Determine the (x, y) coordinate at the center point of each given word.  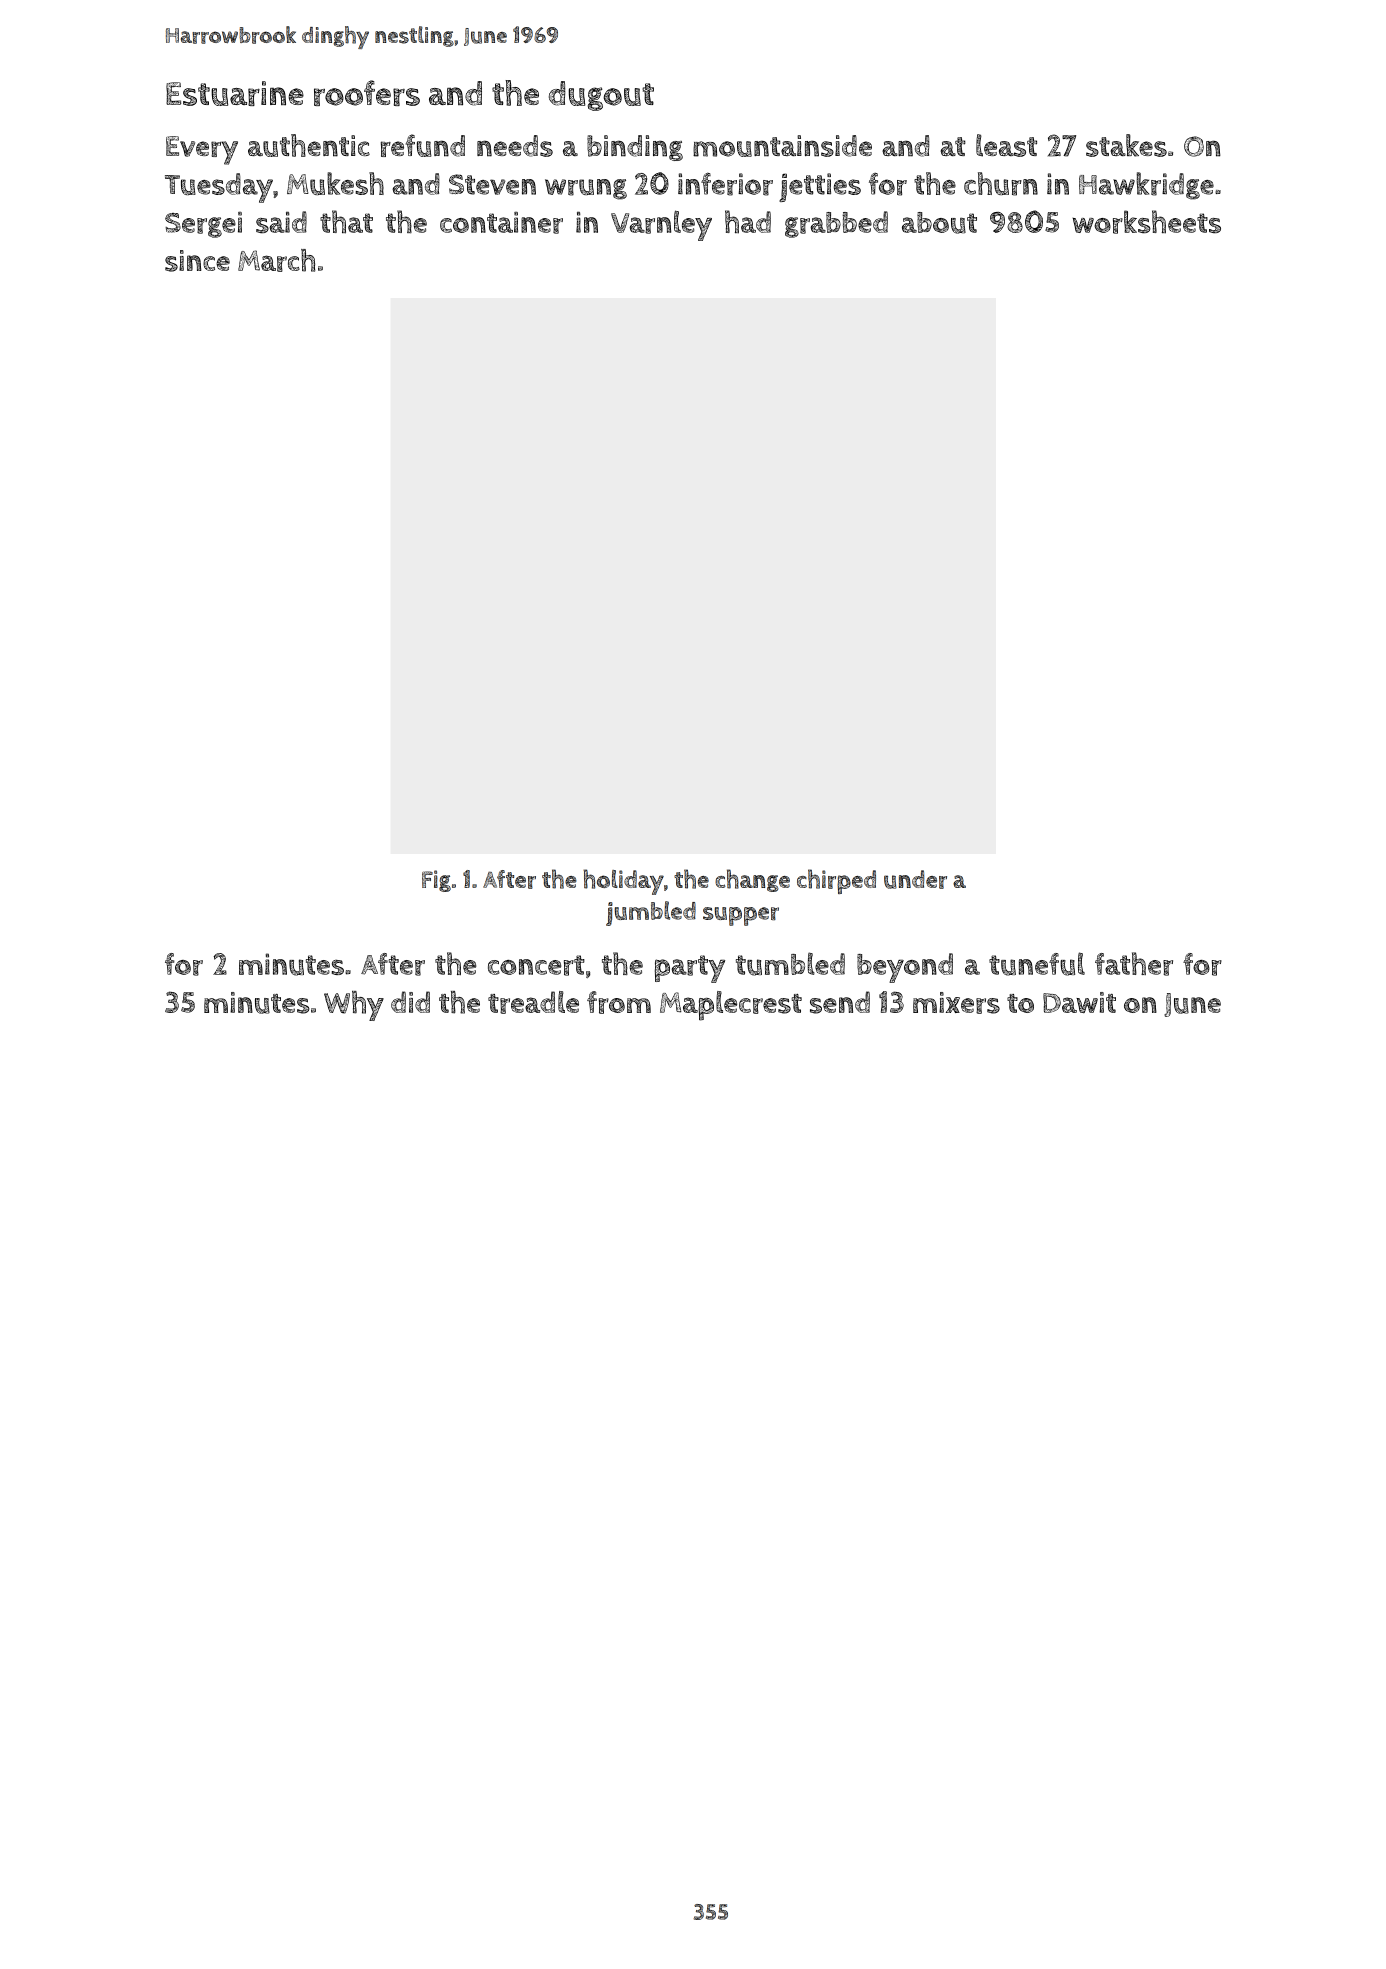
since (197, 261)
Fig (436, 881)
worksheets (1147, 222)
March (276, 260)
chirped (836, 881)
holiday (623, 882)
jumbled (651, 913)
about (939, 223)
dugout (601, 96)
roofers (367, 93)
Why (354, 1006)
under (915, 879)
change (752, 880)
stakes (1126, 145)
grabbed (836, 224)
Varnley (661, 225)
